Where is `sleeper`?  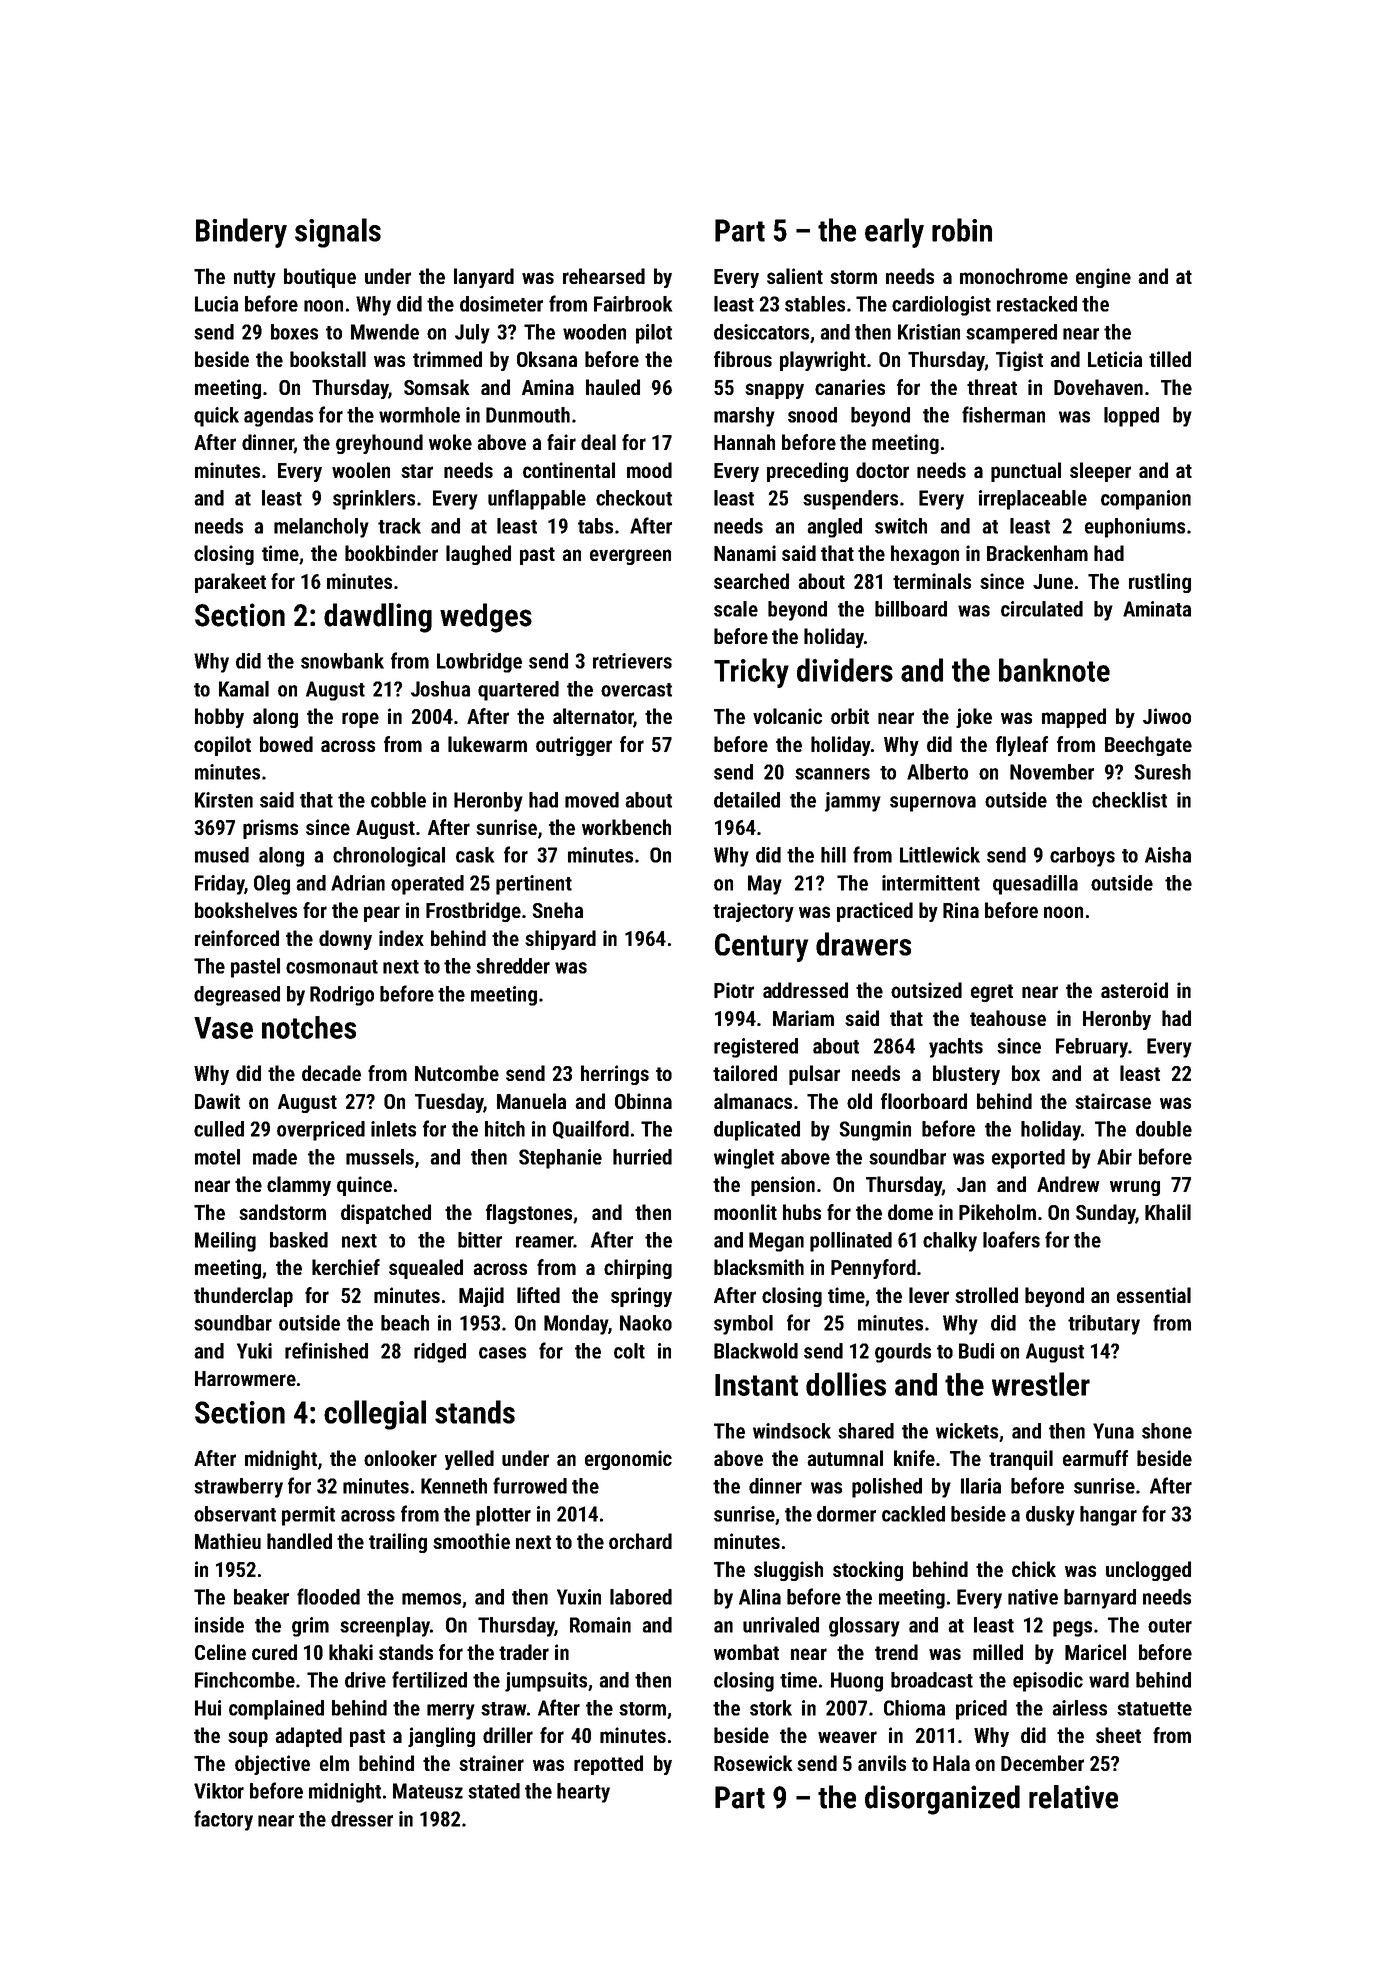 sleeper is located at coordinates (1100, 472).
